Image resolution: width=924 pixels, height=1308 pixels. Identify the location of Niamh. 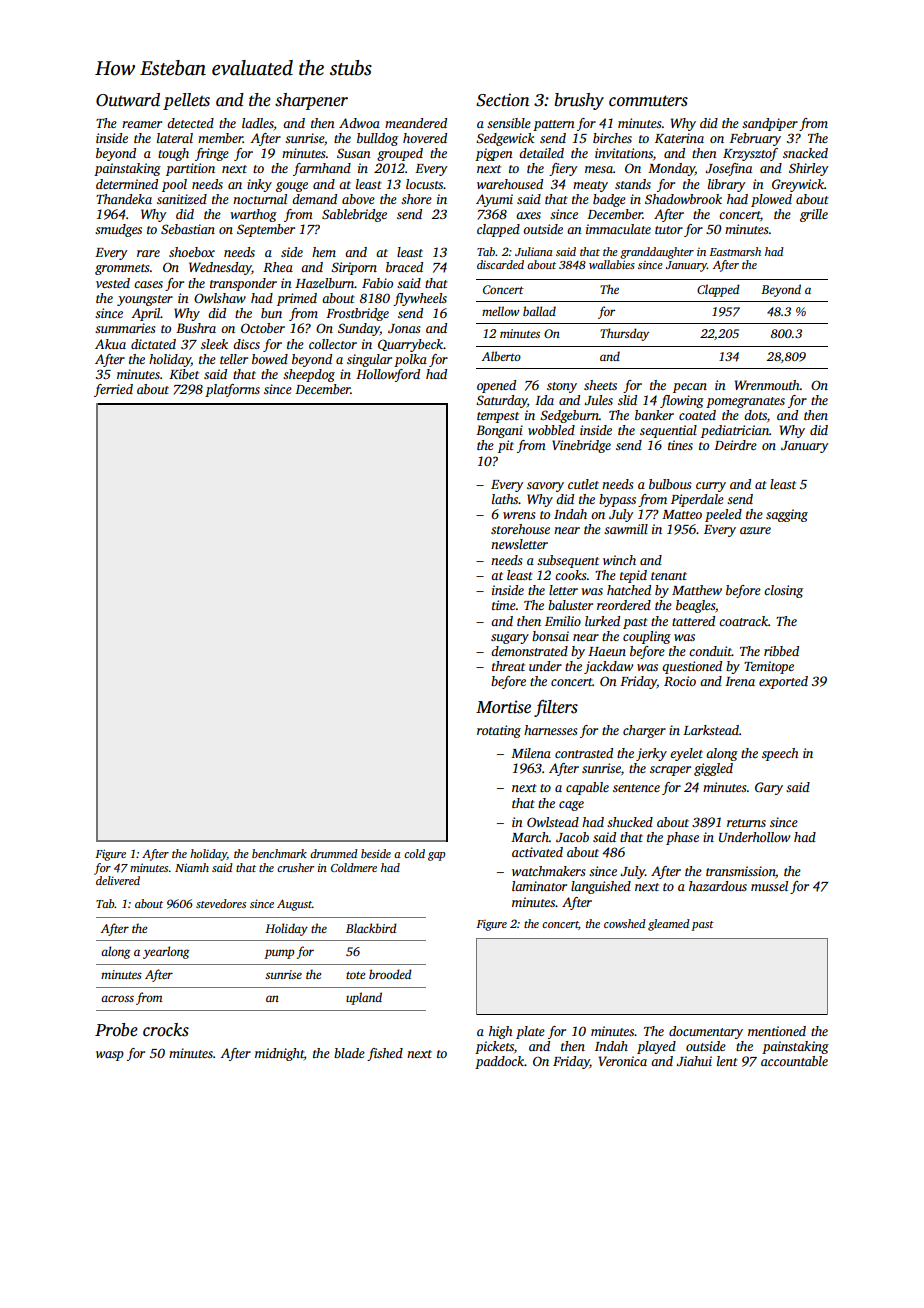
(192, 867).
